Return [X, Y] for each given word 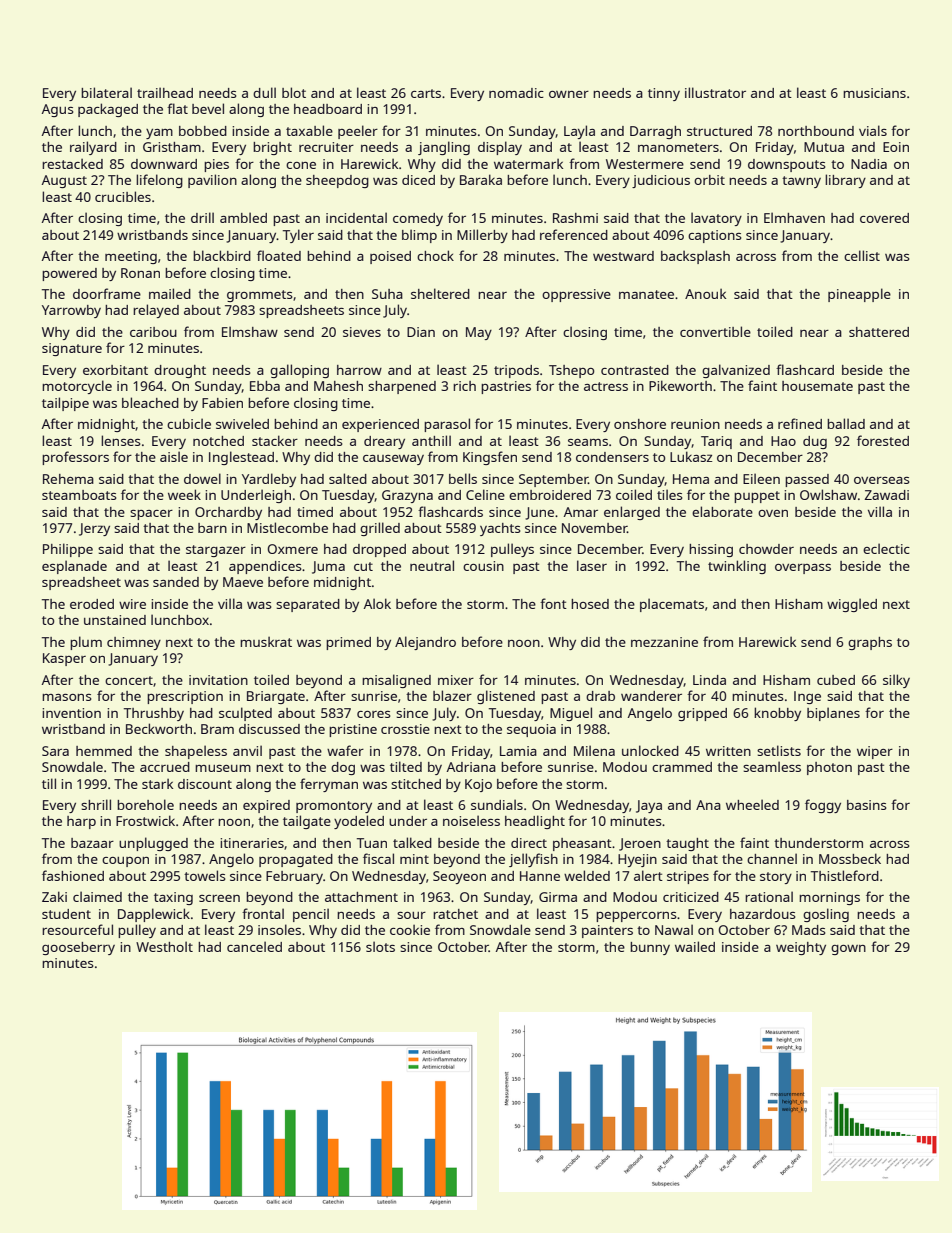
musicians [874, 93]
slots [380, 946]
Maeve [243, 582]
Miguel [571, 714]
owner [569, 94]
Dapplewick [154, 915]
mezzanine [664, 642]
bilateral [106, 92]
